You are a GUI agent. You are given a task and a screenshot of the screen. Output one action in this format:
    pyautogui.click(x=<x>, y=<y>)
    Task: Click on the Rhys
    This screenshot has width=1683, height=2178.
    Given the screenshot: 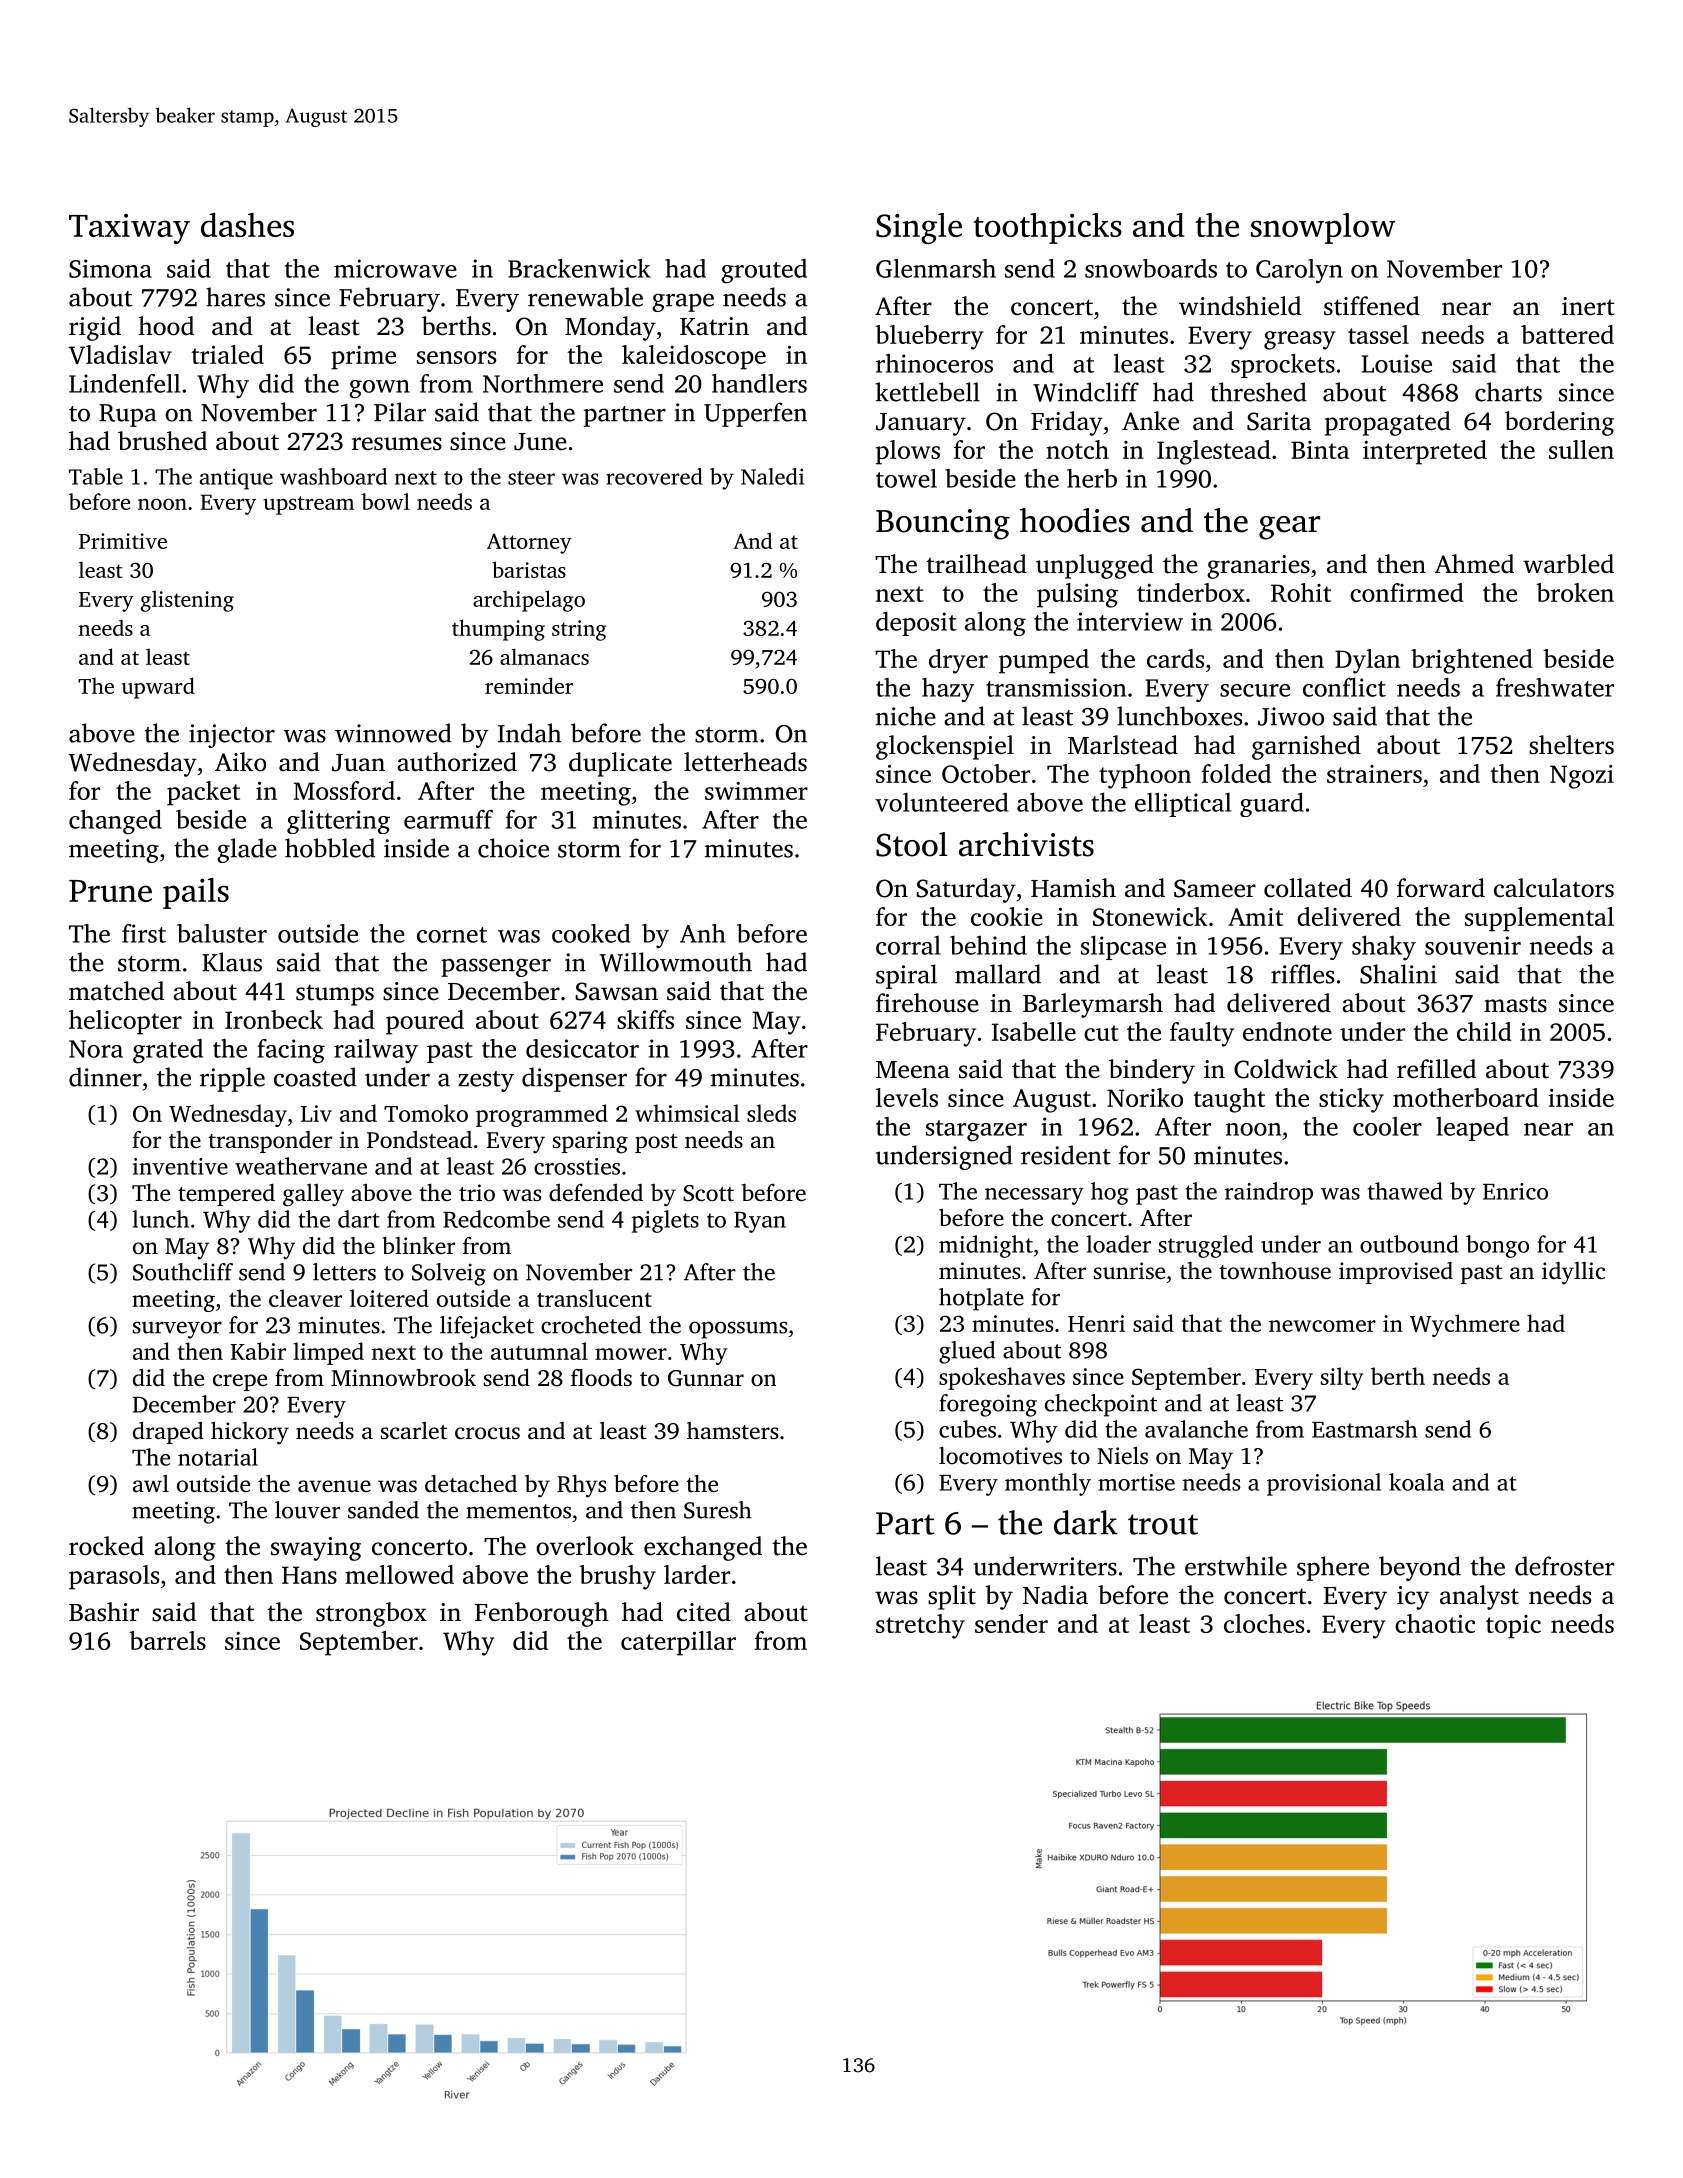 What is the action you would take?
    pyautogui.click(x=581, y=1486)
